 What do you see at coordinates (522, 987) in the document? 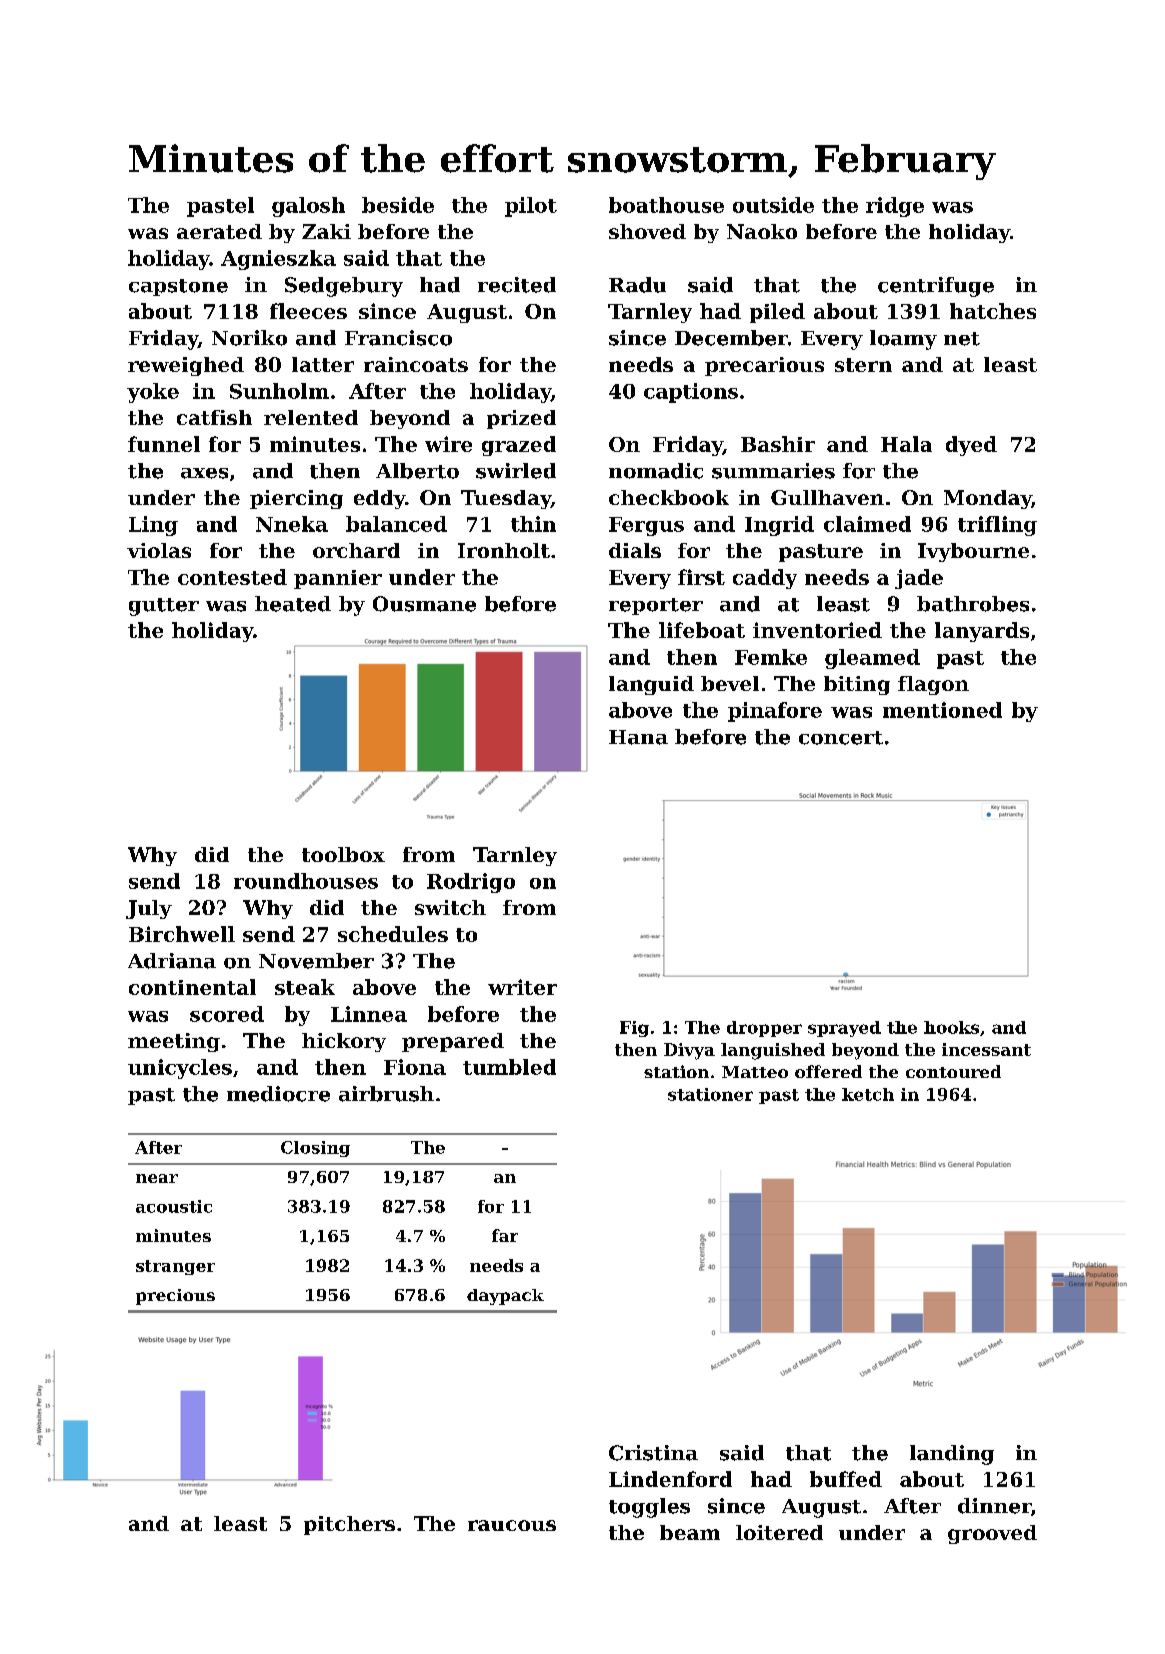
I see `writer` at bounding box center [522, 987].
